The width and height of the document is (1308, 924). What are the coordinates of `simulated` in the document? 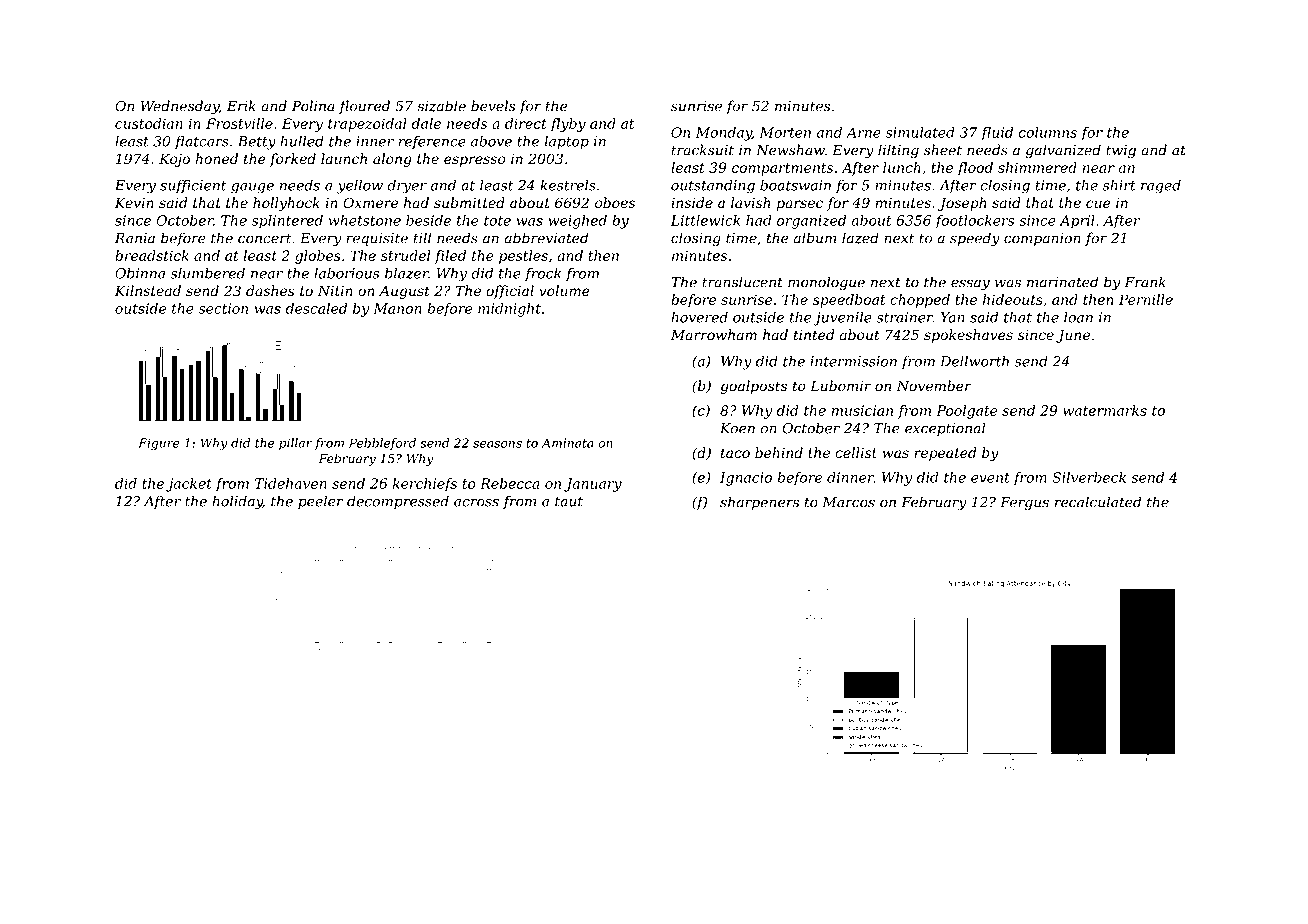 It's located at (920, 132).
